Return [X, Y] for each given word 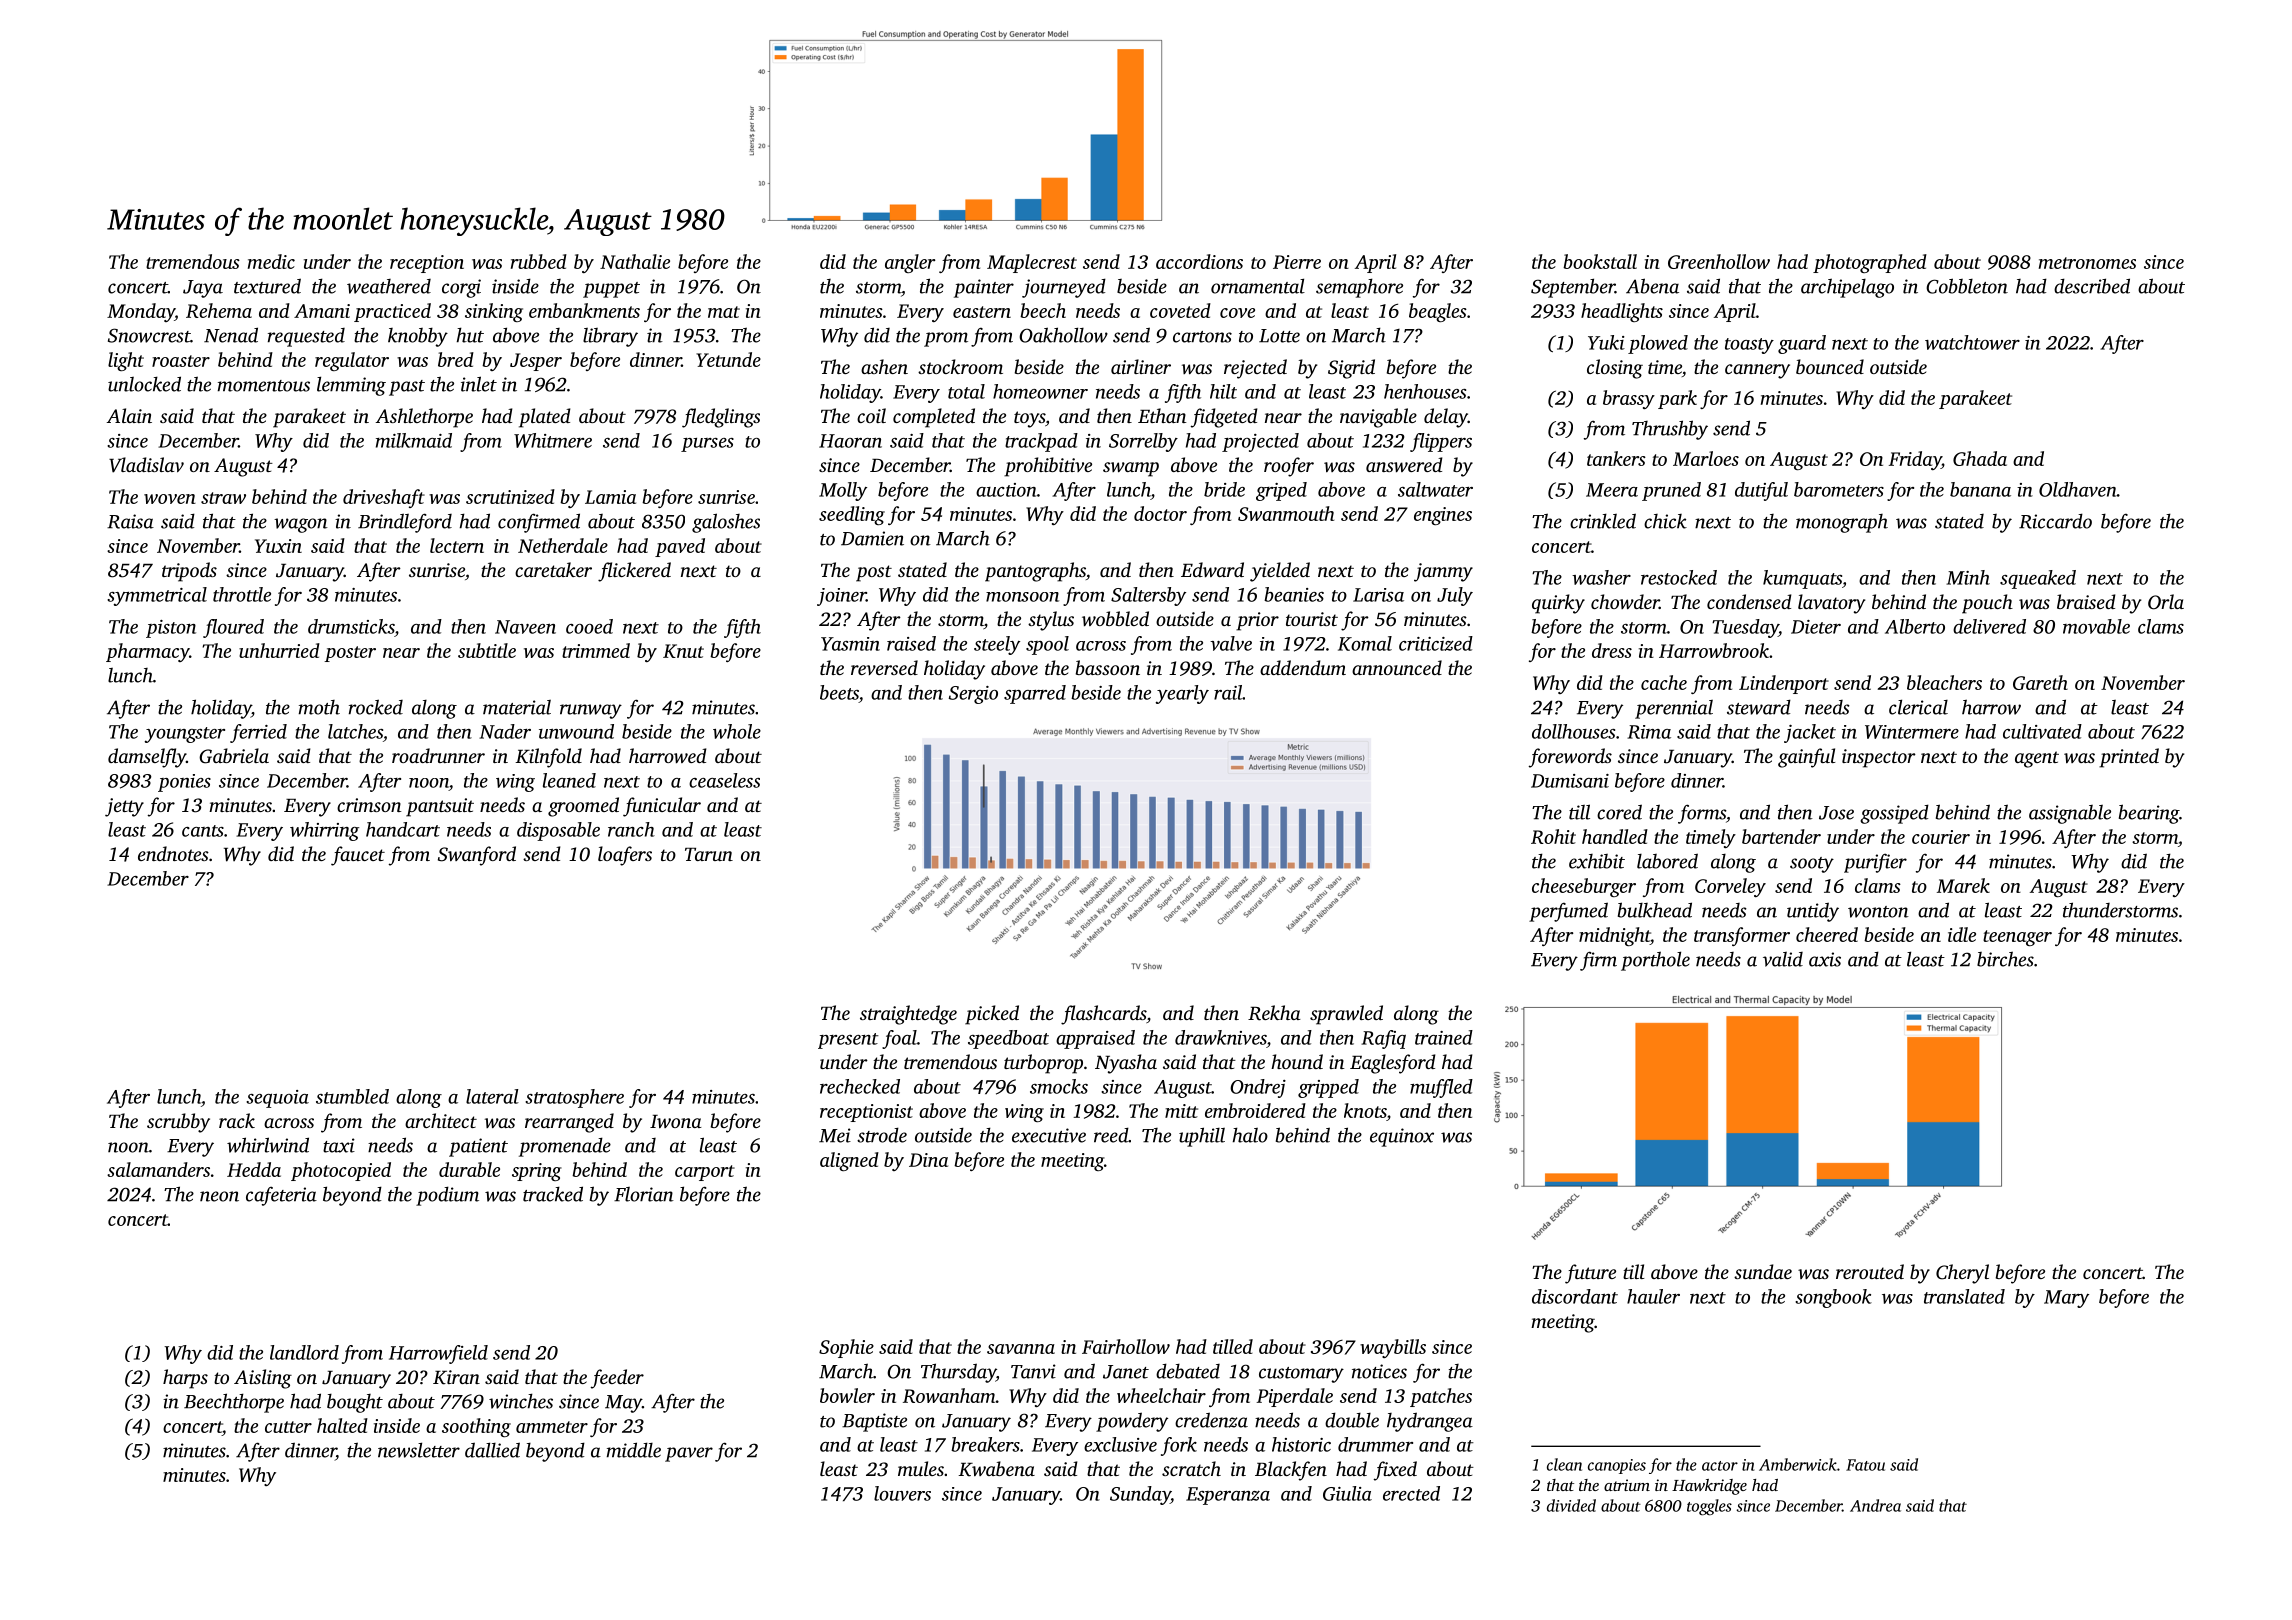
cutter [288, 1427]
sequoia [277, 1099]
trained [1444, 1037]
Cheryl [1962, 1274]
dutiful [1761, 491]
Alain [129, 415]
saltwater [1435, 489]
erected [1411, 1493]
